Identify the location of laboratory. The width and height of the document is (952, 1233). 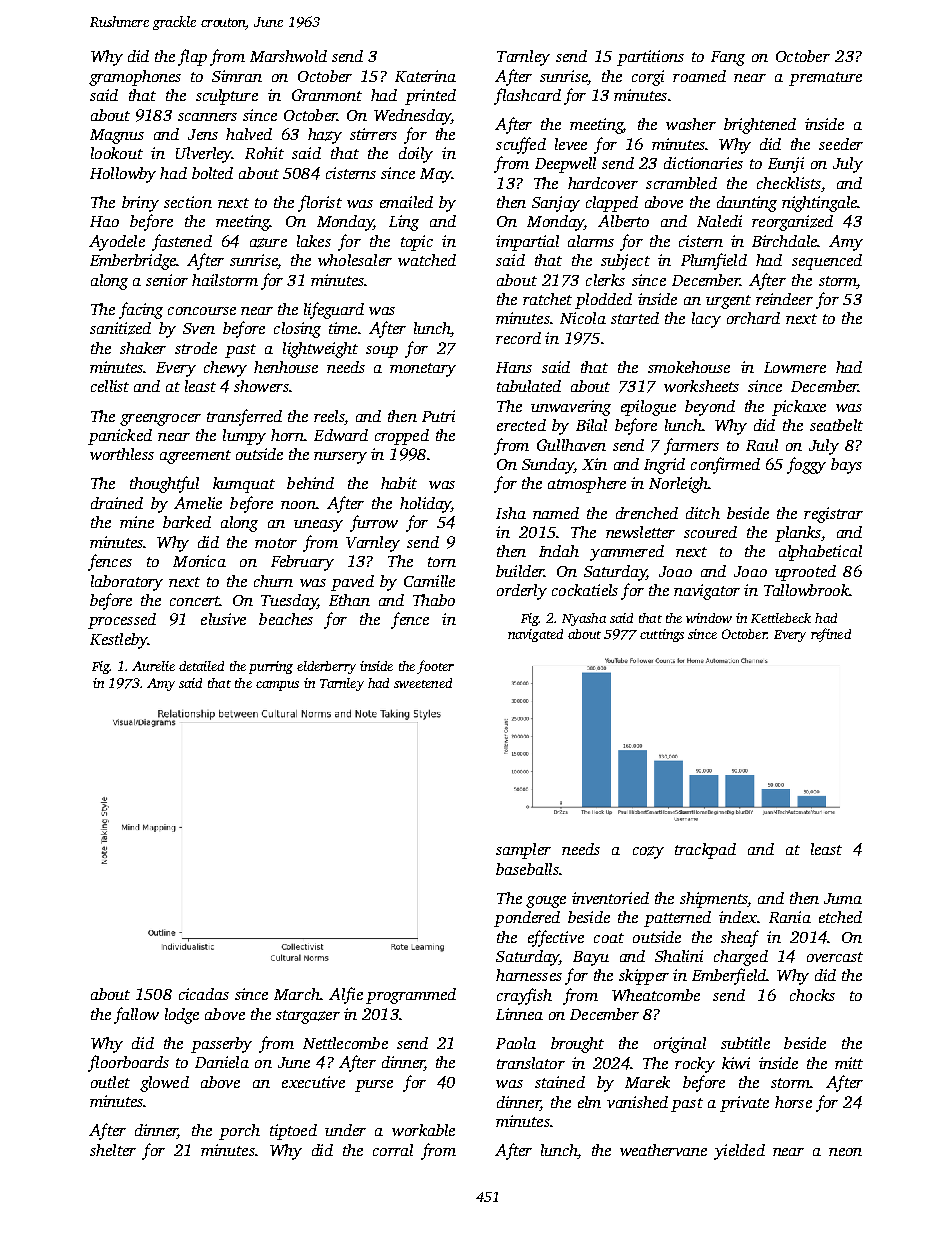
(127, 583).
